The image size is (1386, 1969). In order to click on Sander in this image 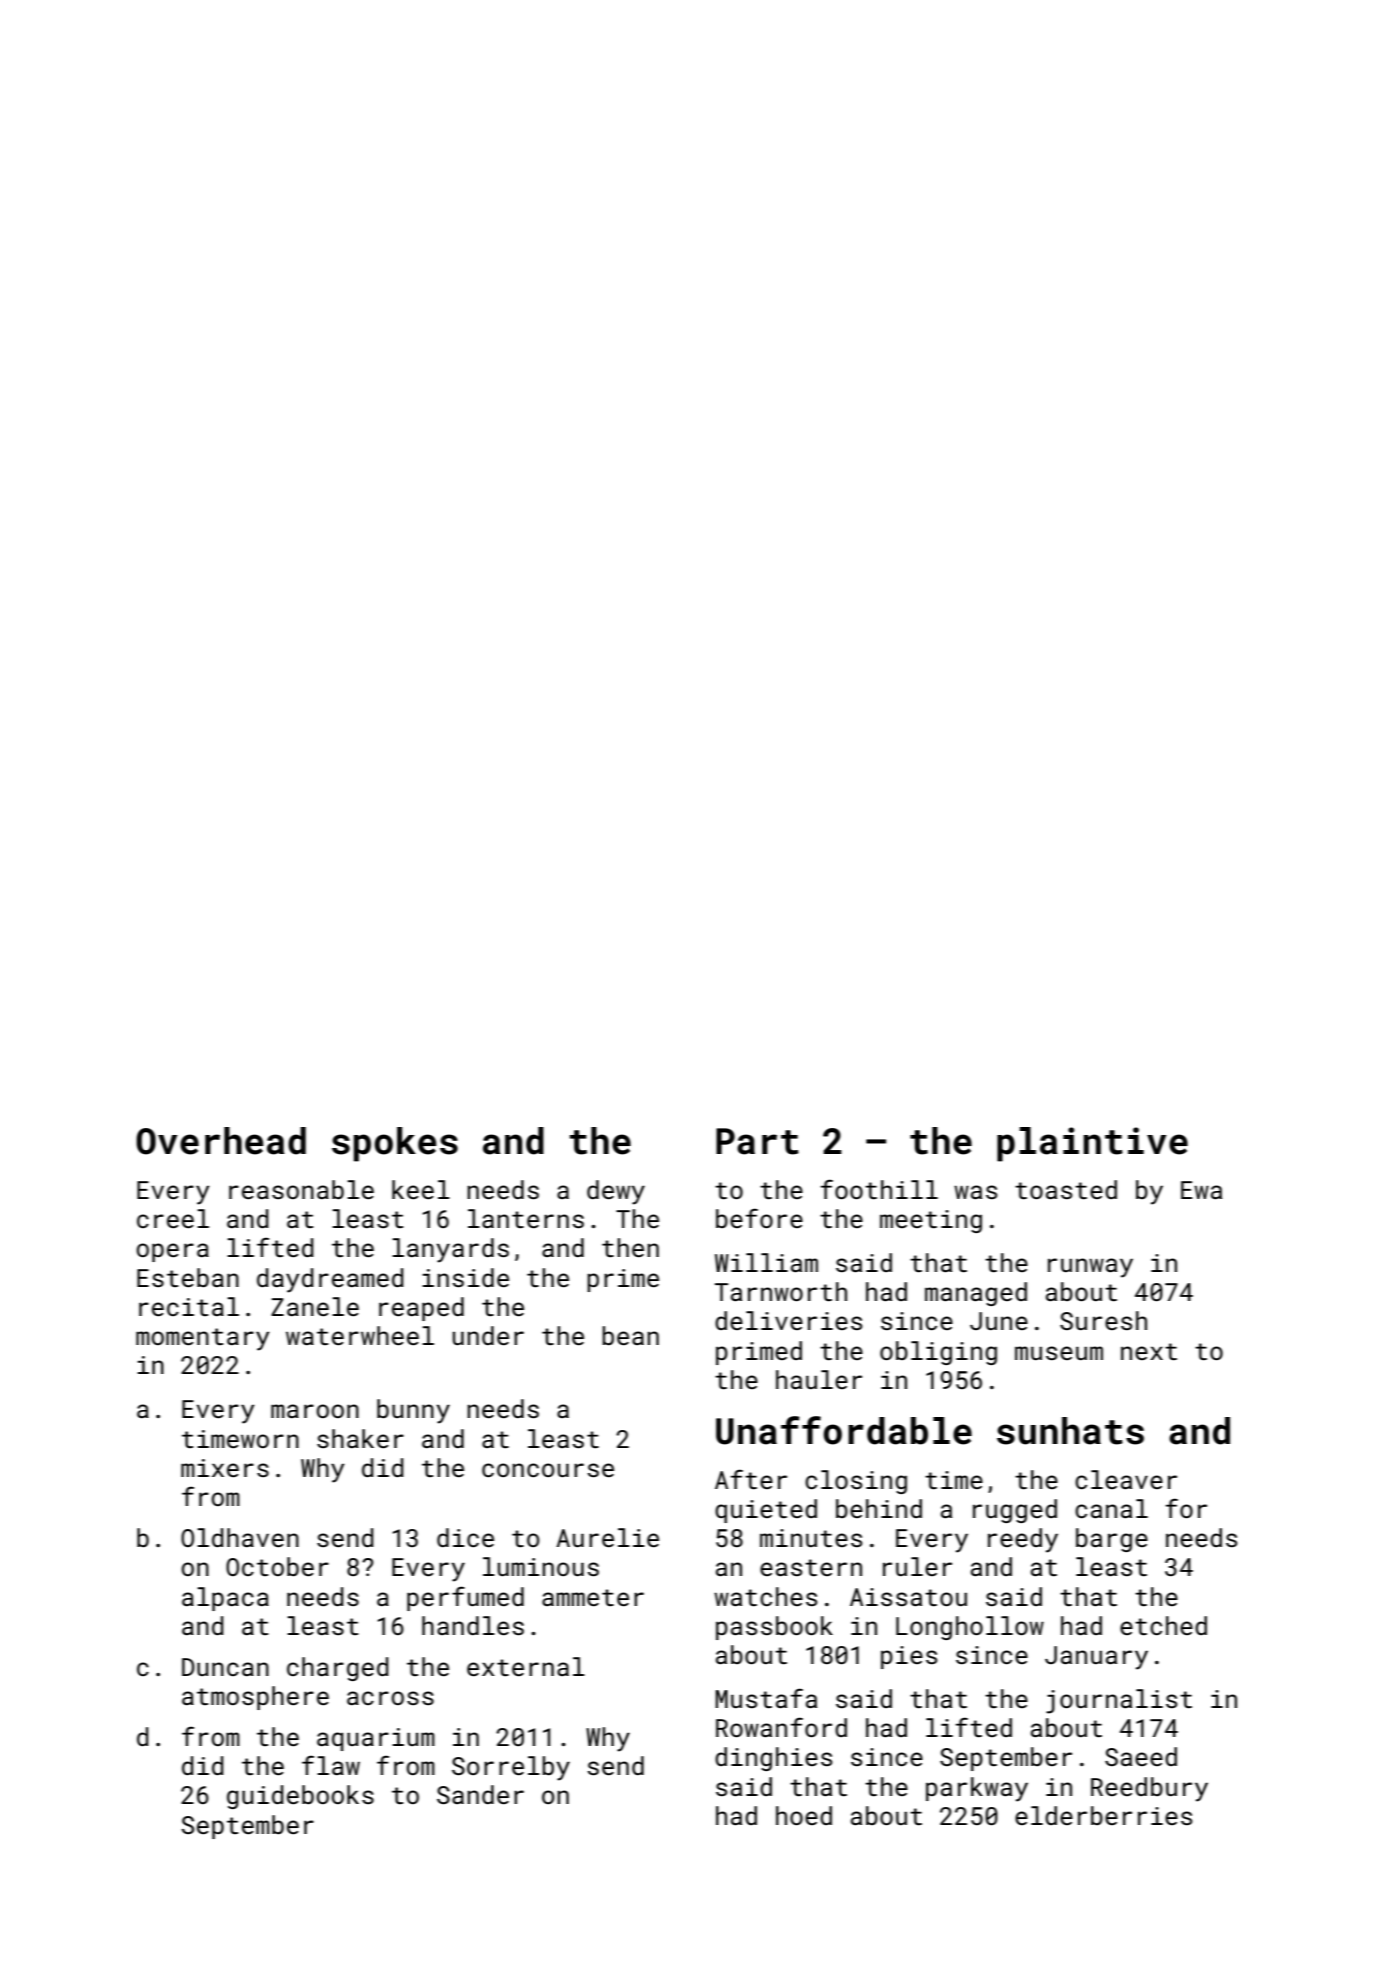, I will do `click(480, 1795)`.
